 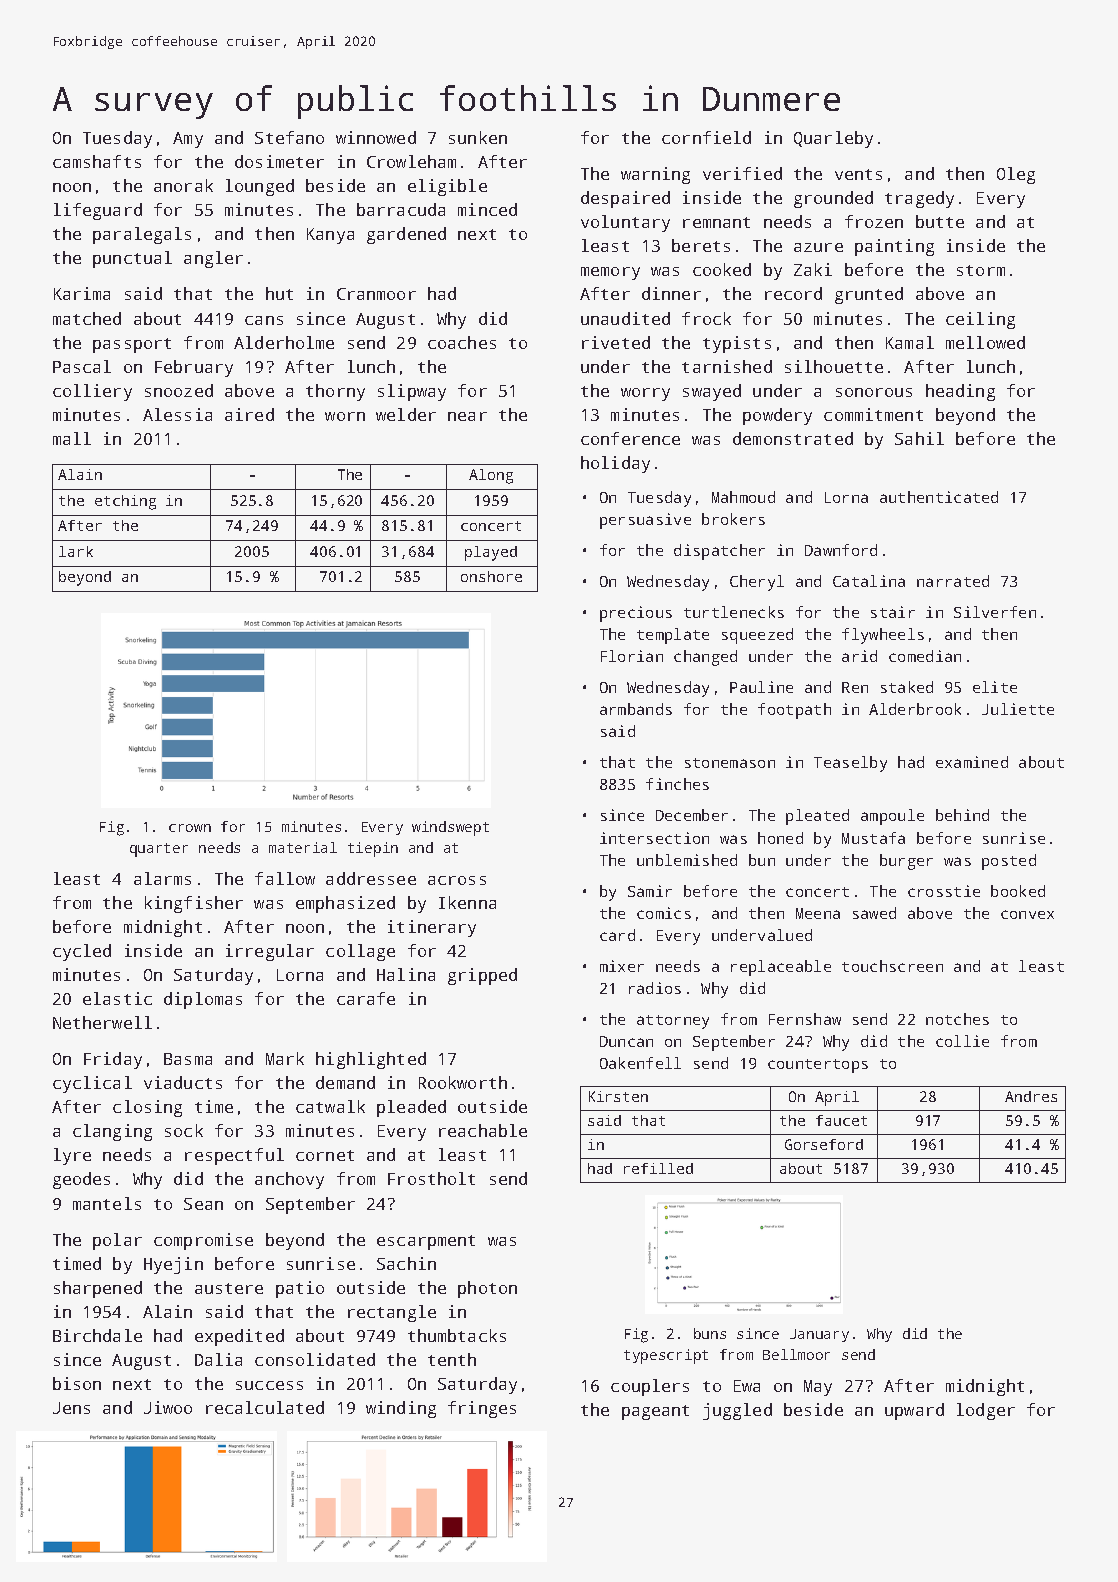 I want to click on storm, so click(x=981, y=270).
